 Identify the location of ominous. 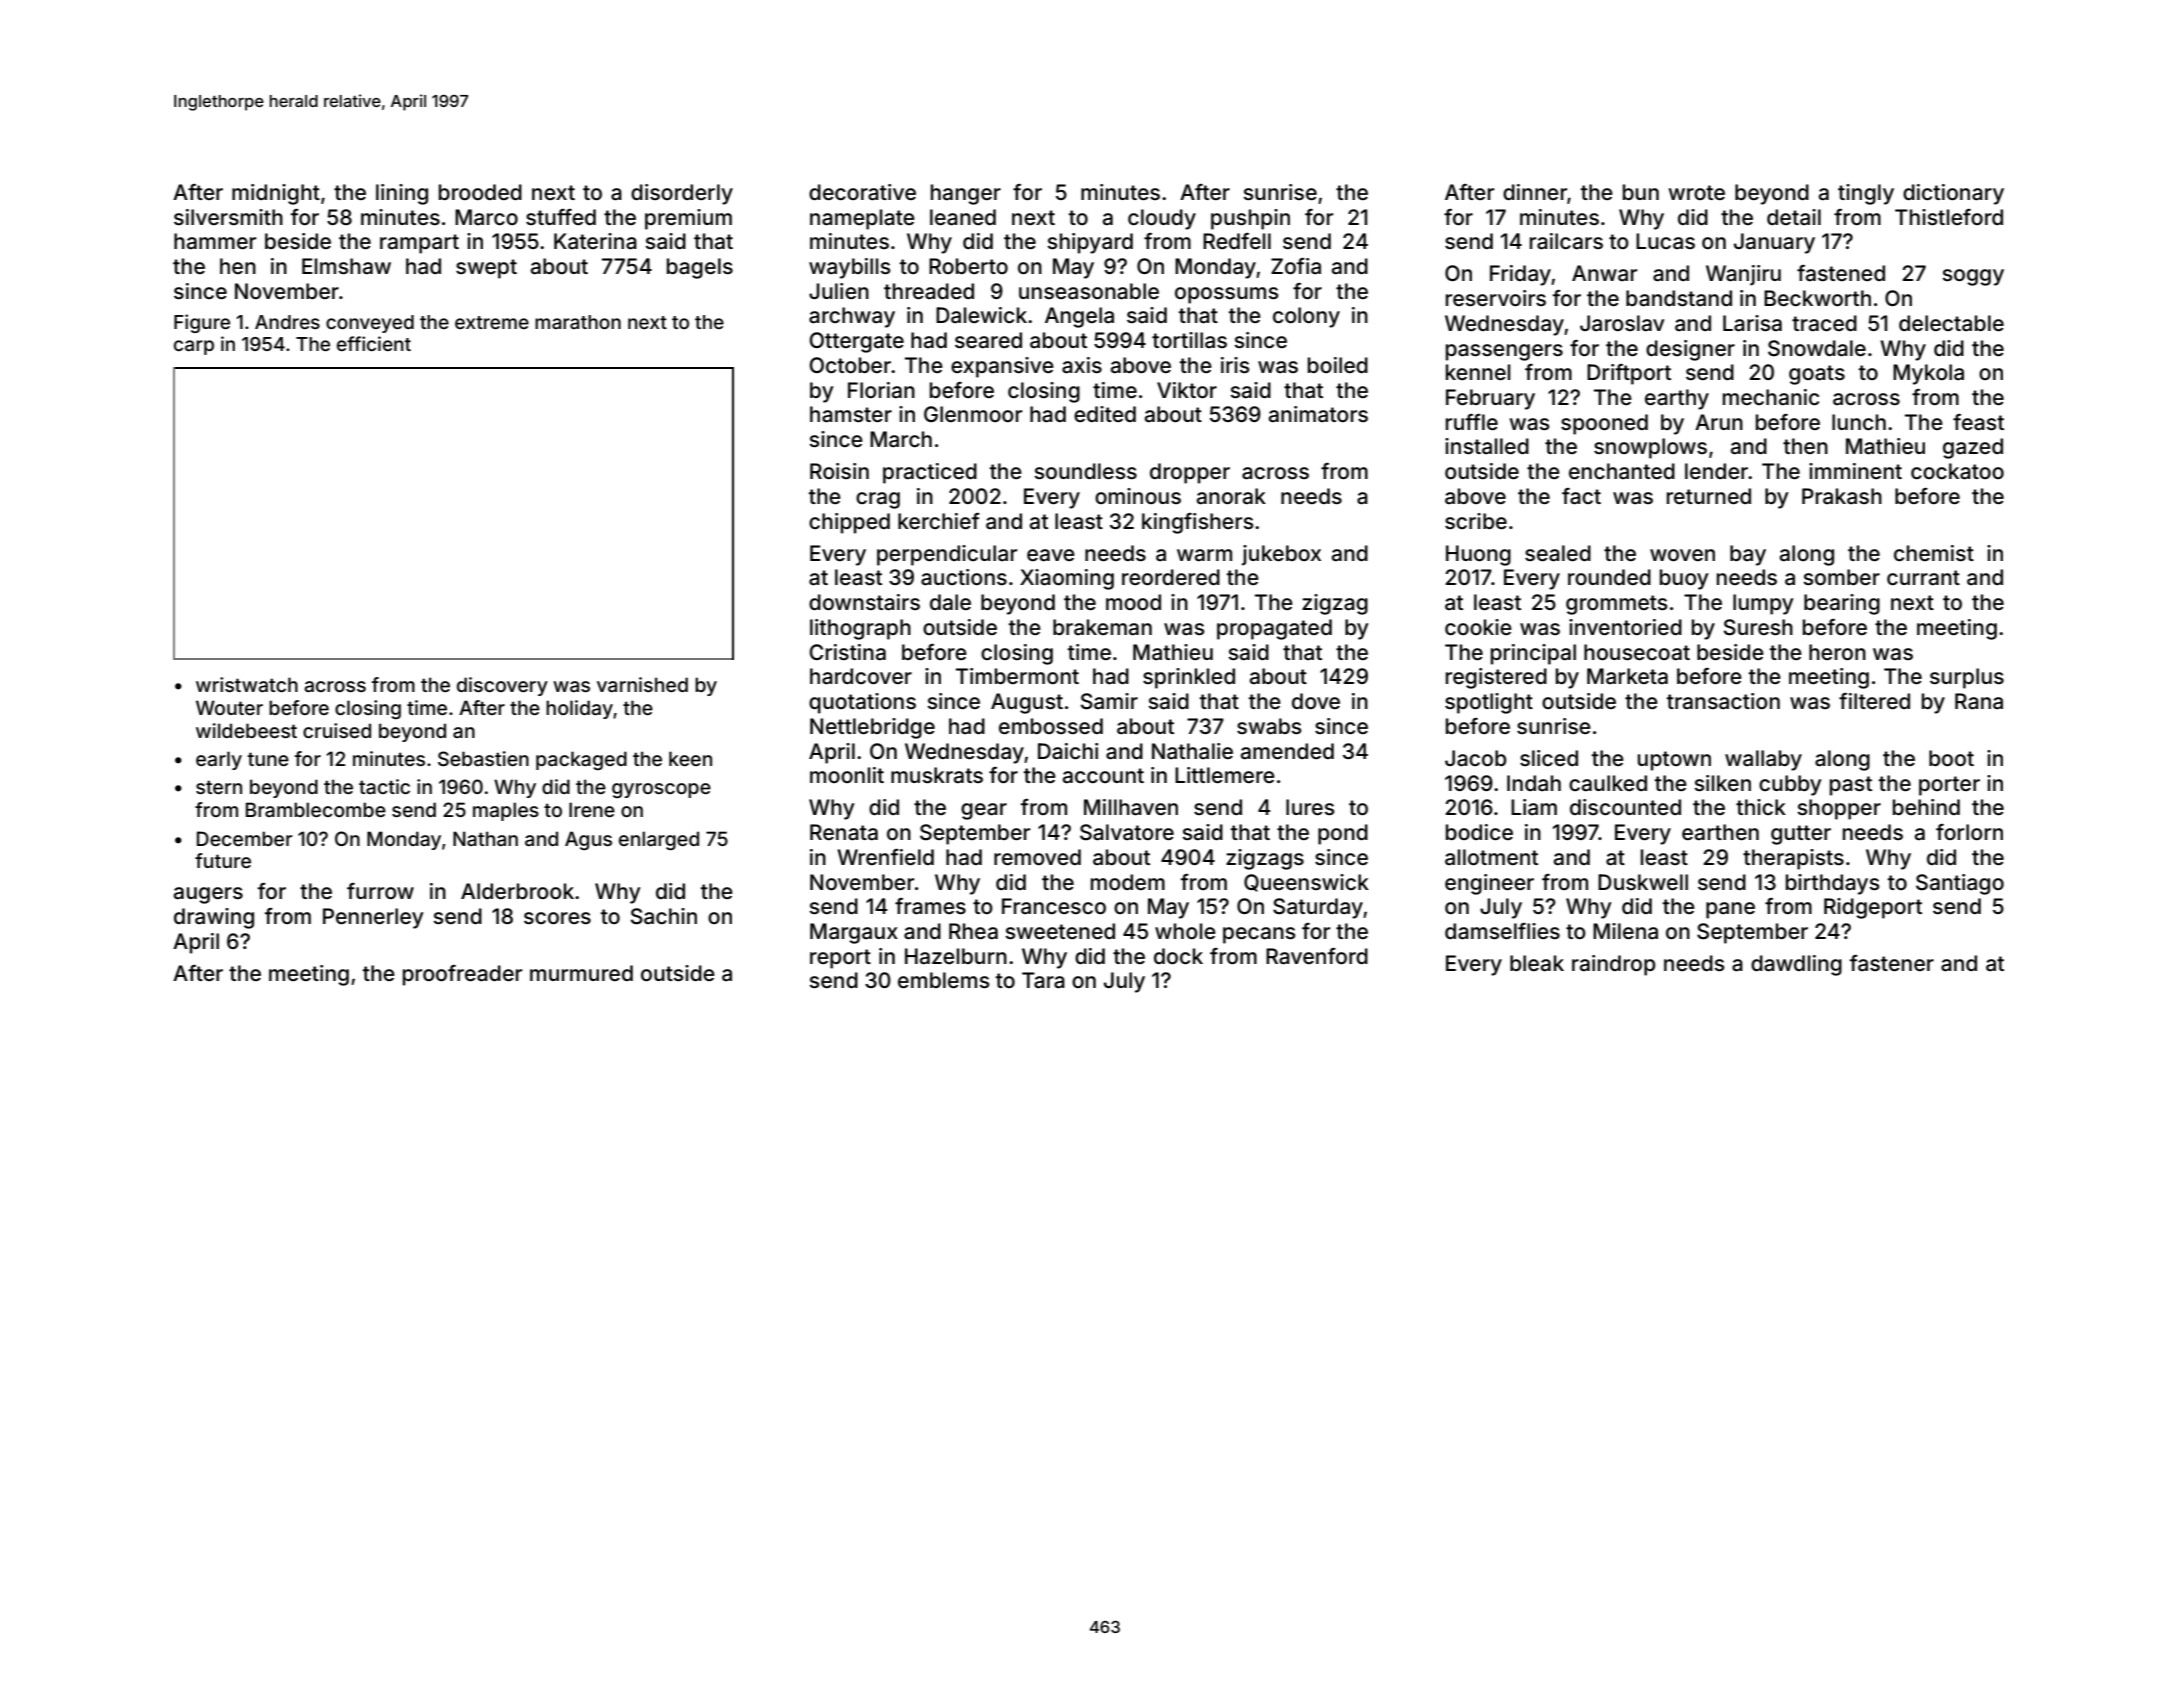
(1138, 496).
